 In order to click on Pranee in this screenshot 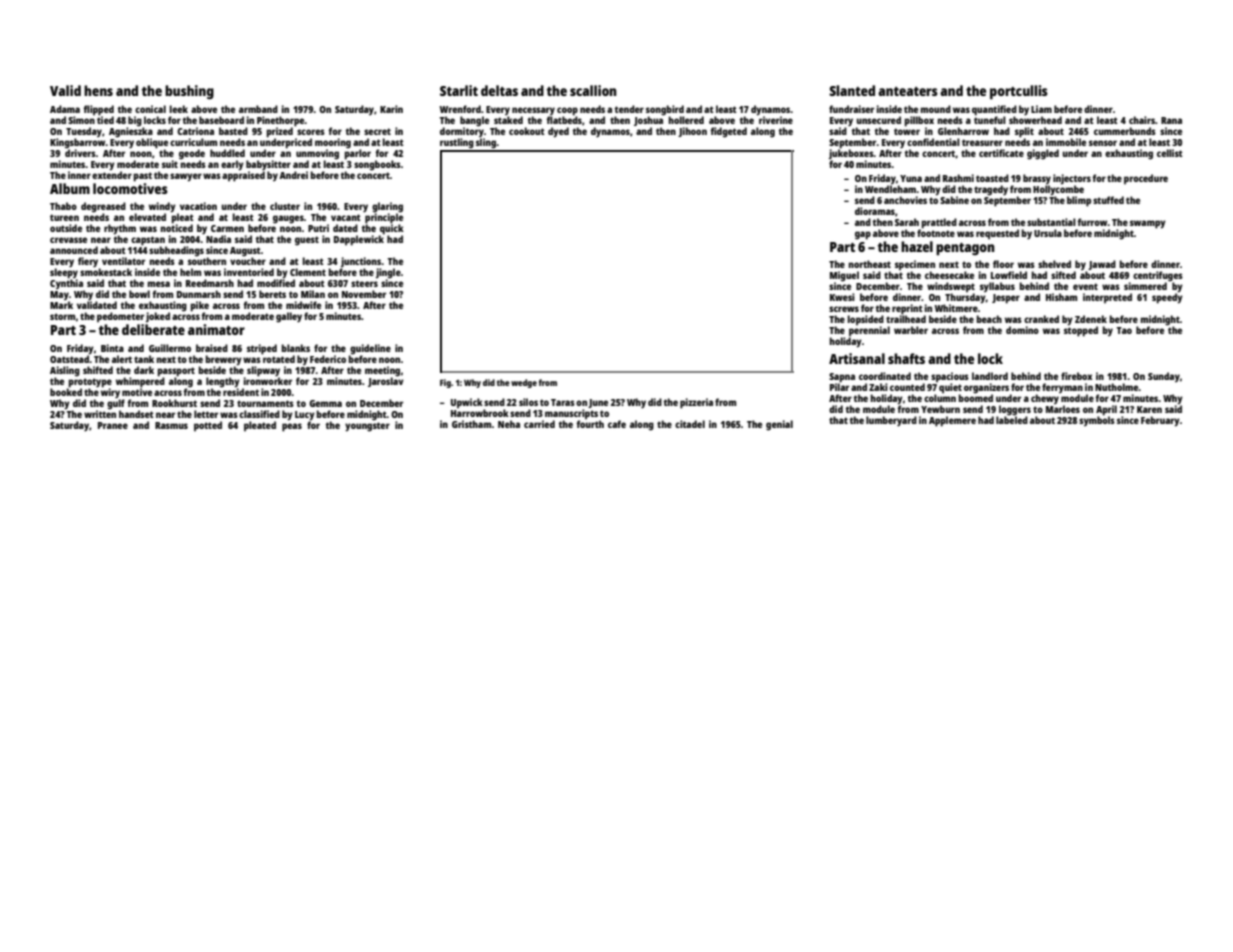, I will do `click(113, 425)`.
